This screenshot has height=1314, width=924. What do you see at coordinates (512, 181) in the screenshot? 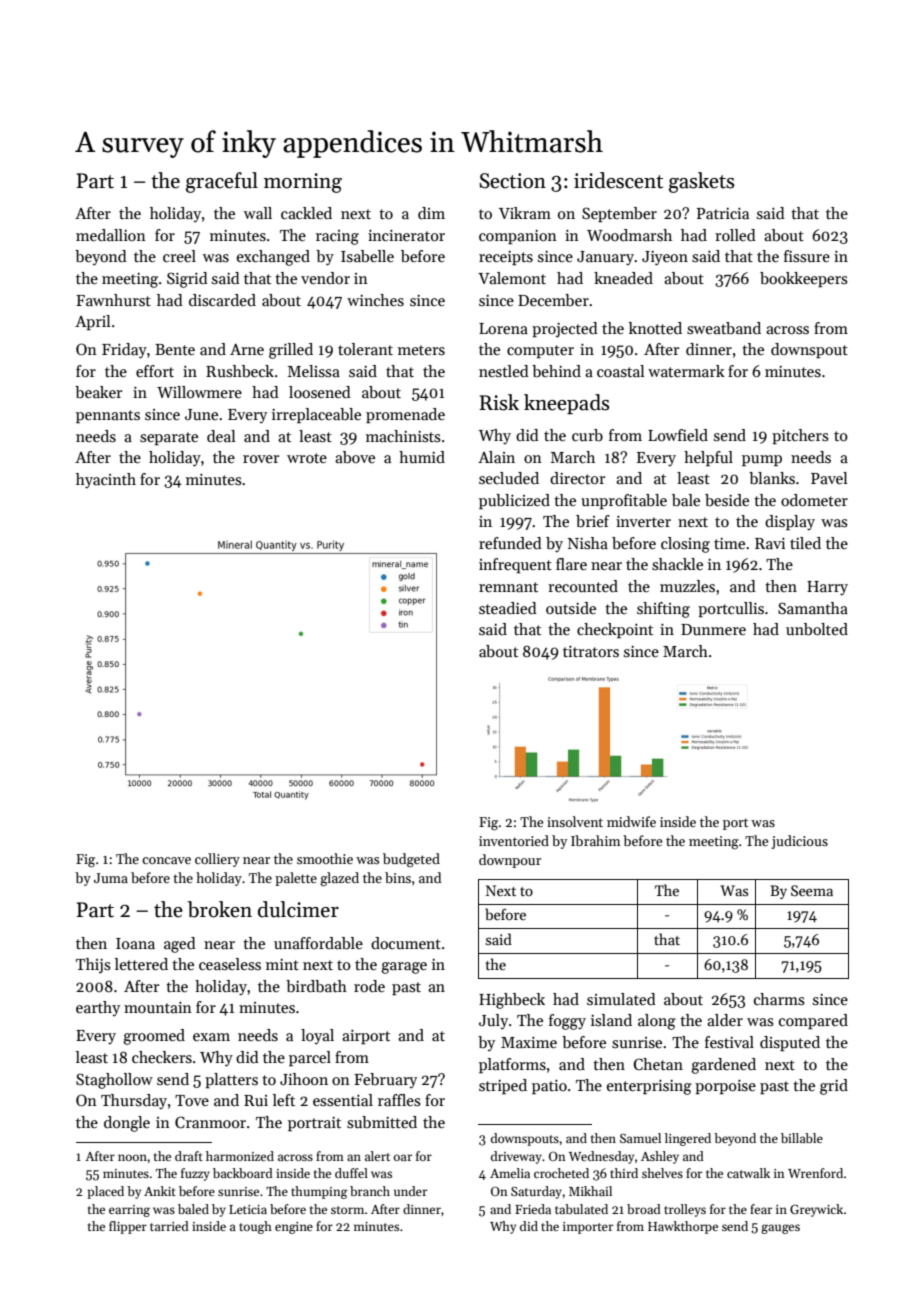
I see `Section` at bounding box center [512, 181].
